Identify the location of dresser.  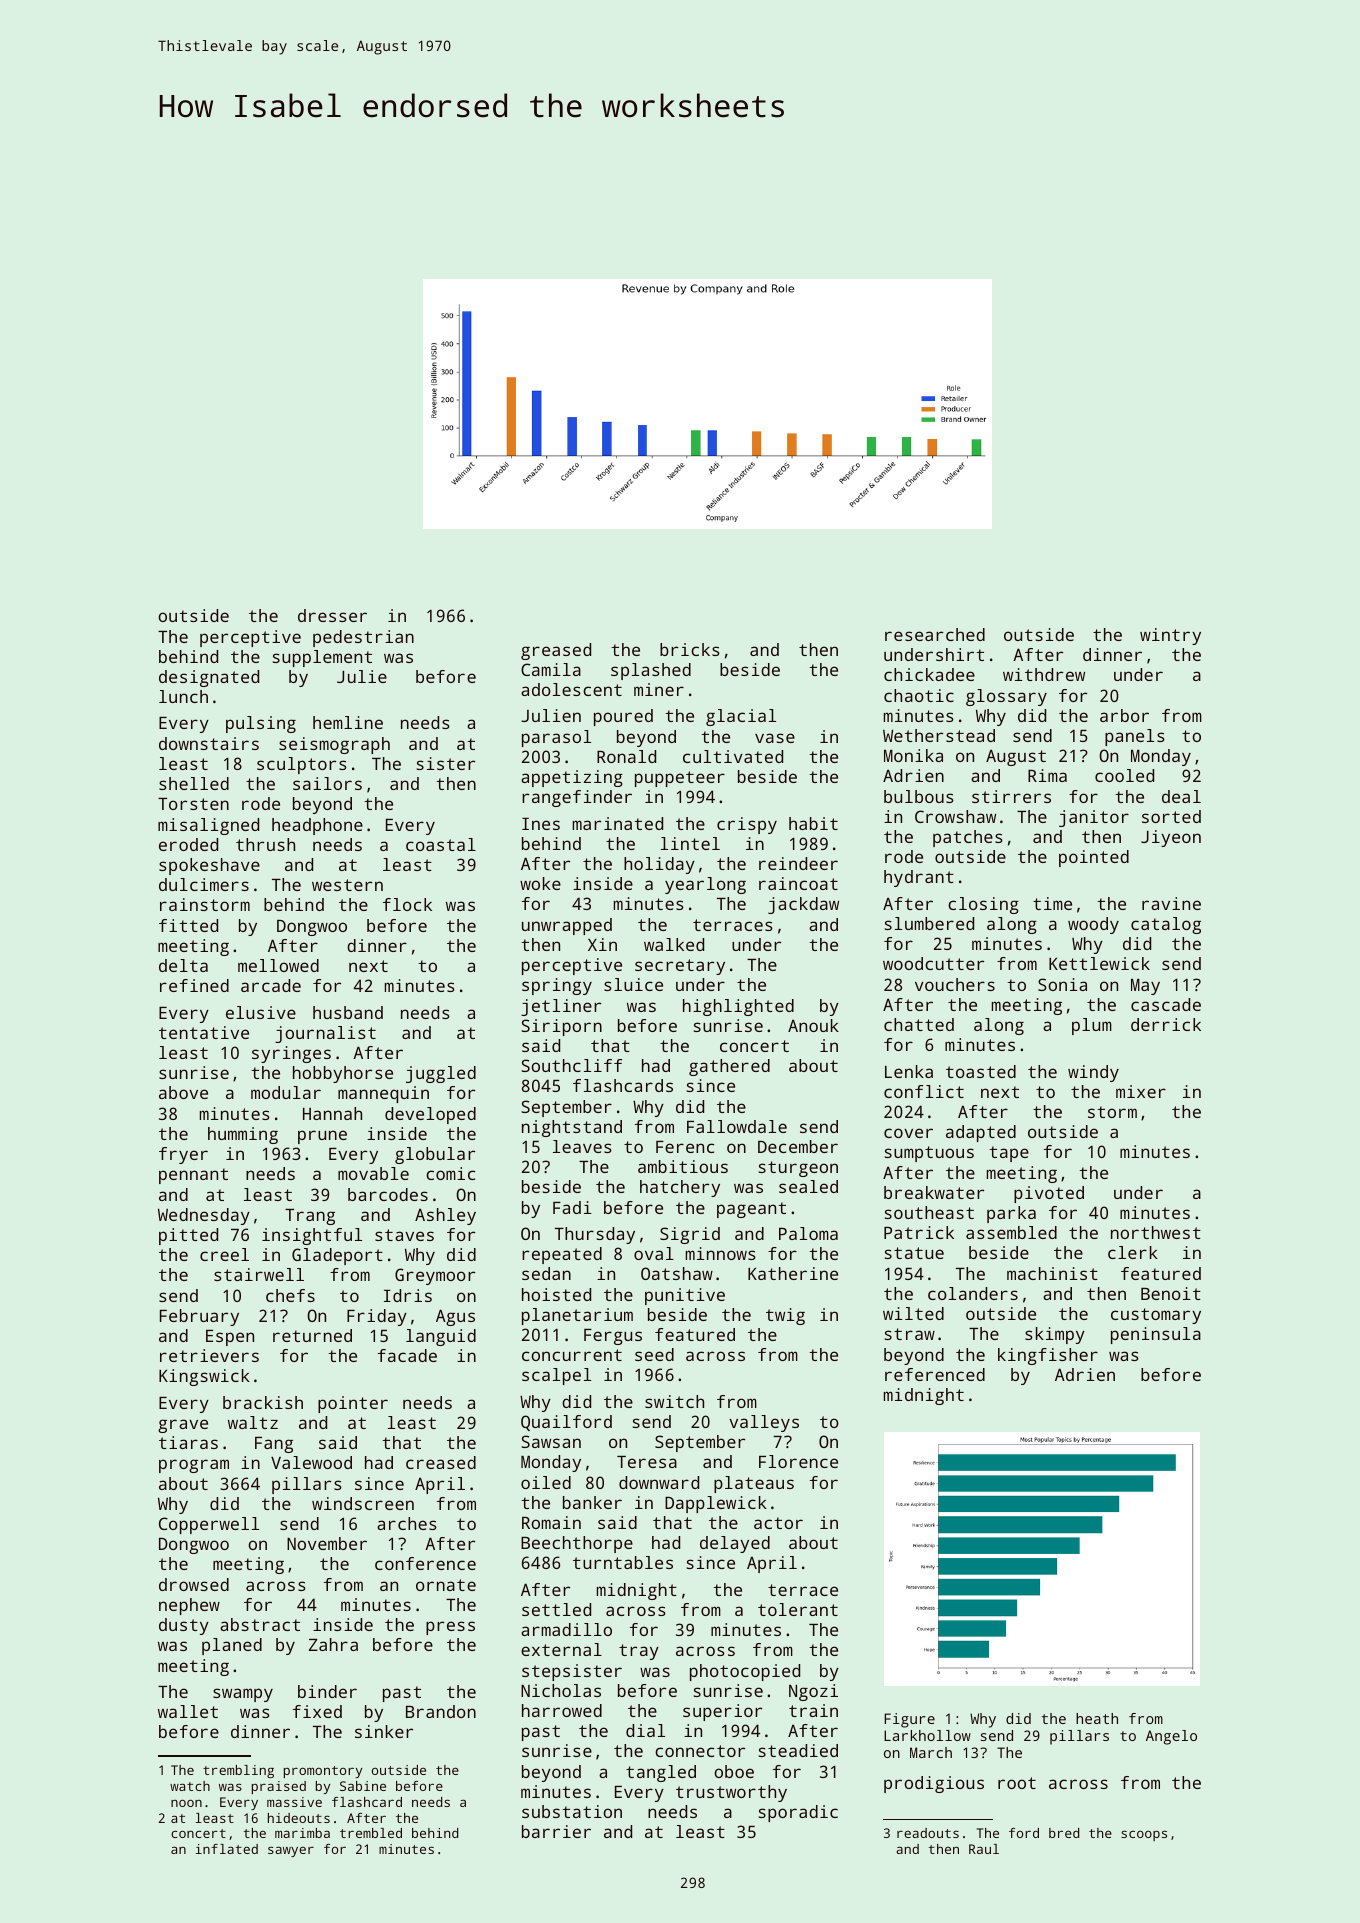
(332, 615).
